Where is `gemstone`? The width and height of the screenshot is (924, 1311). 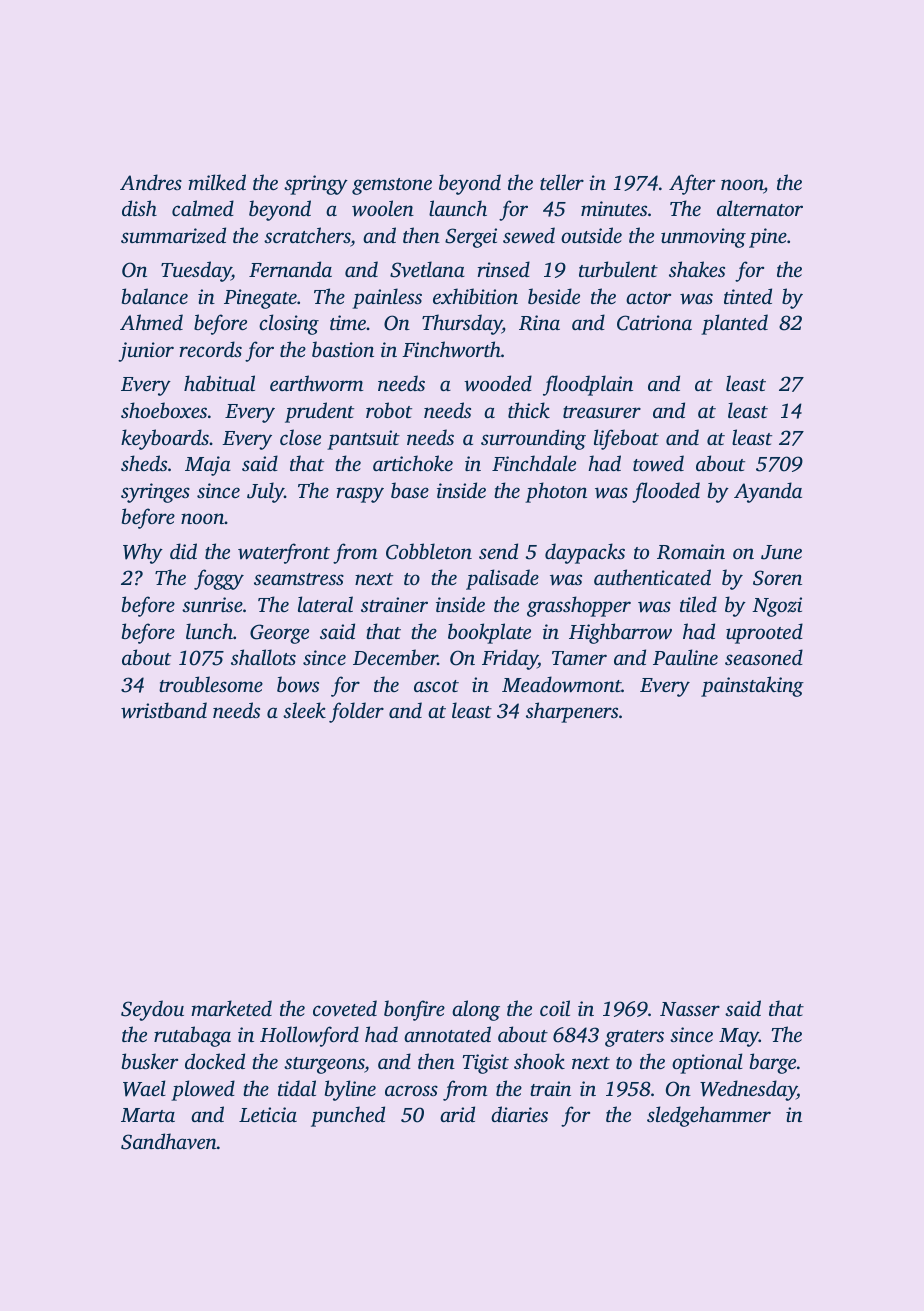
gemstone is located at coordinates (392, 186).
